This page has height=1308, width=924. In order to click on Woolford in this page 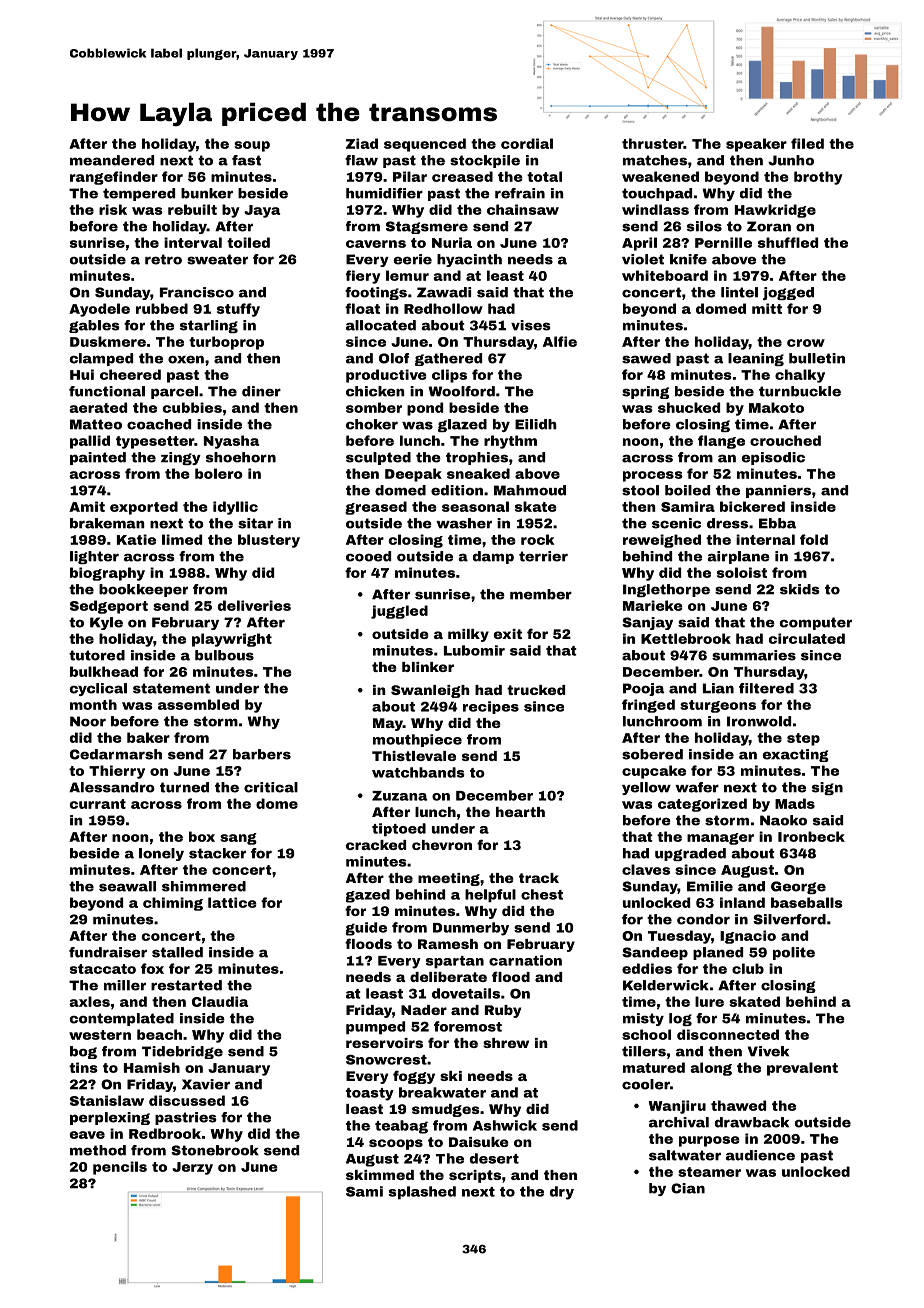, I will do `click(462, 391)`.
